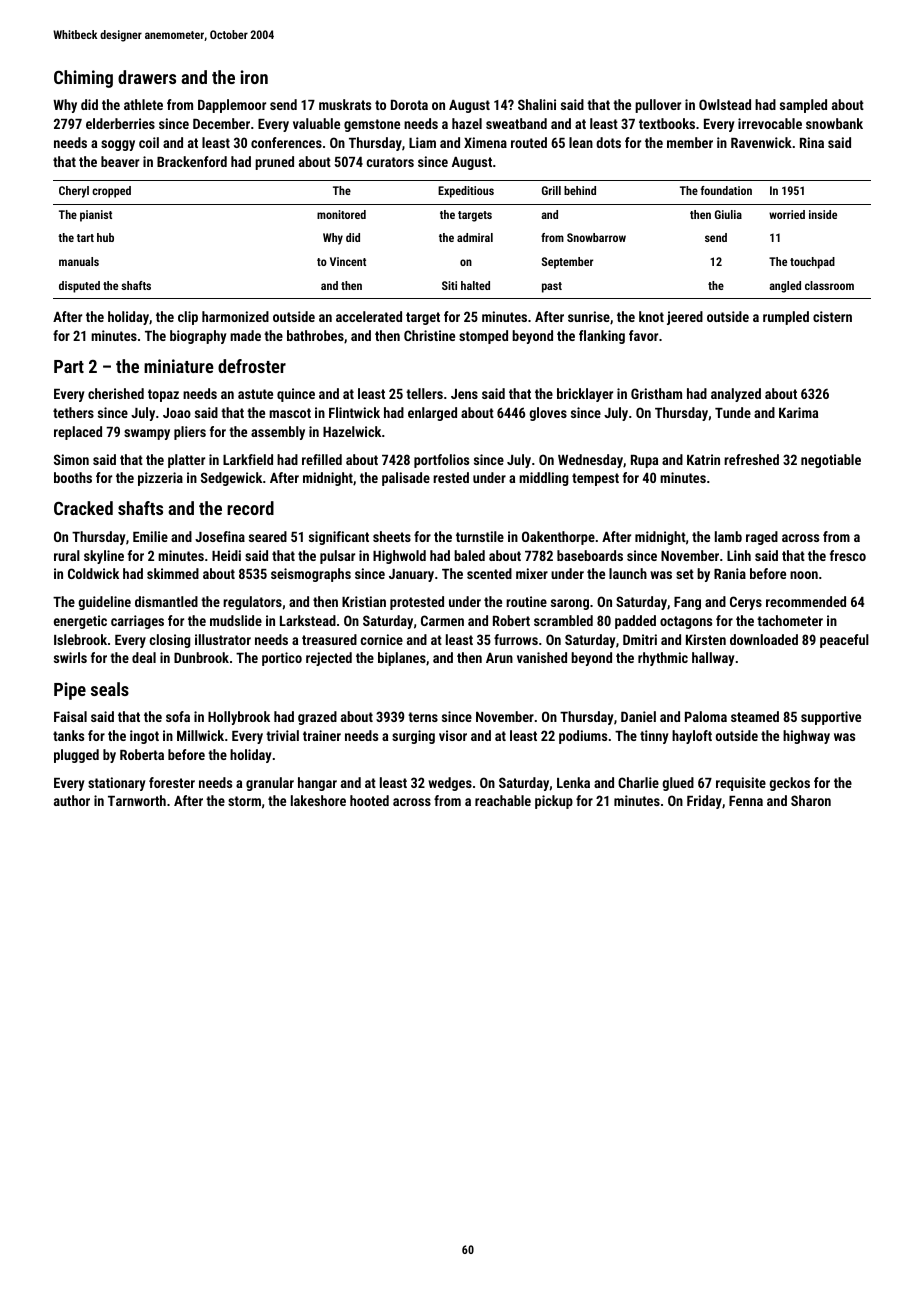  Describe the element at coordinates (67, 555) in the document. I see `rural` at that location.
